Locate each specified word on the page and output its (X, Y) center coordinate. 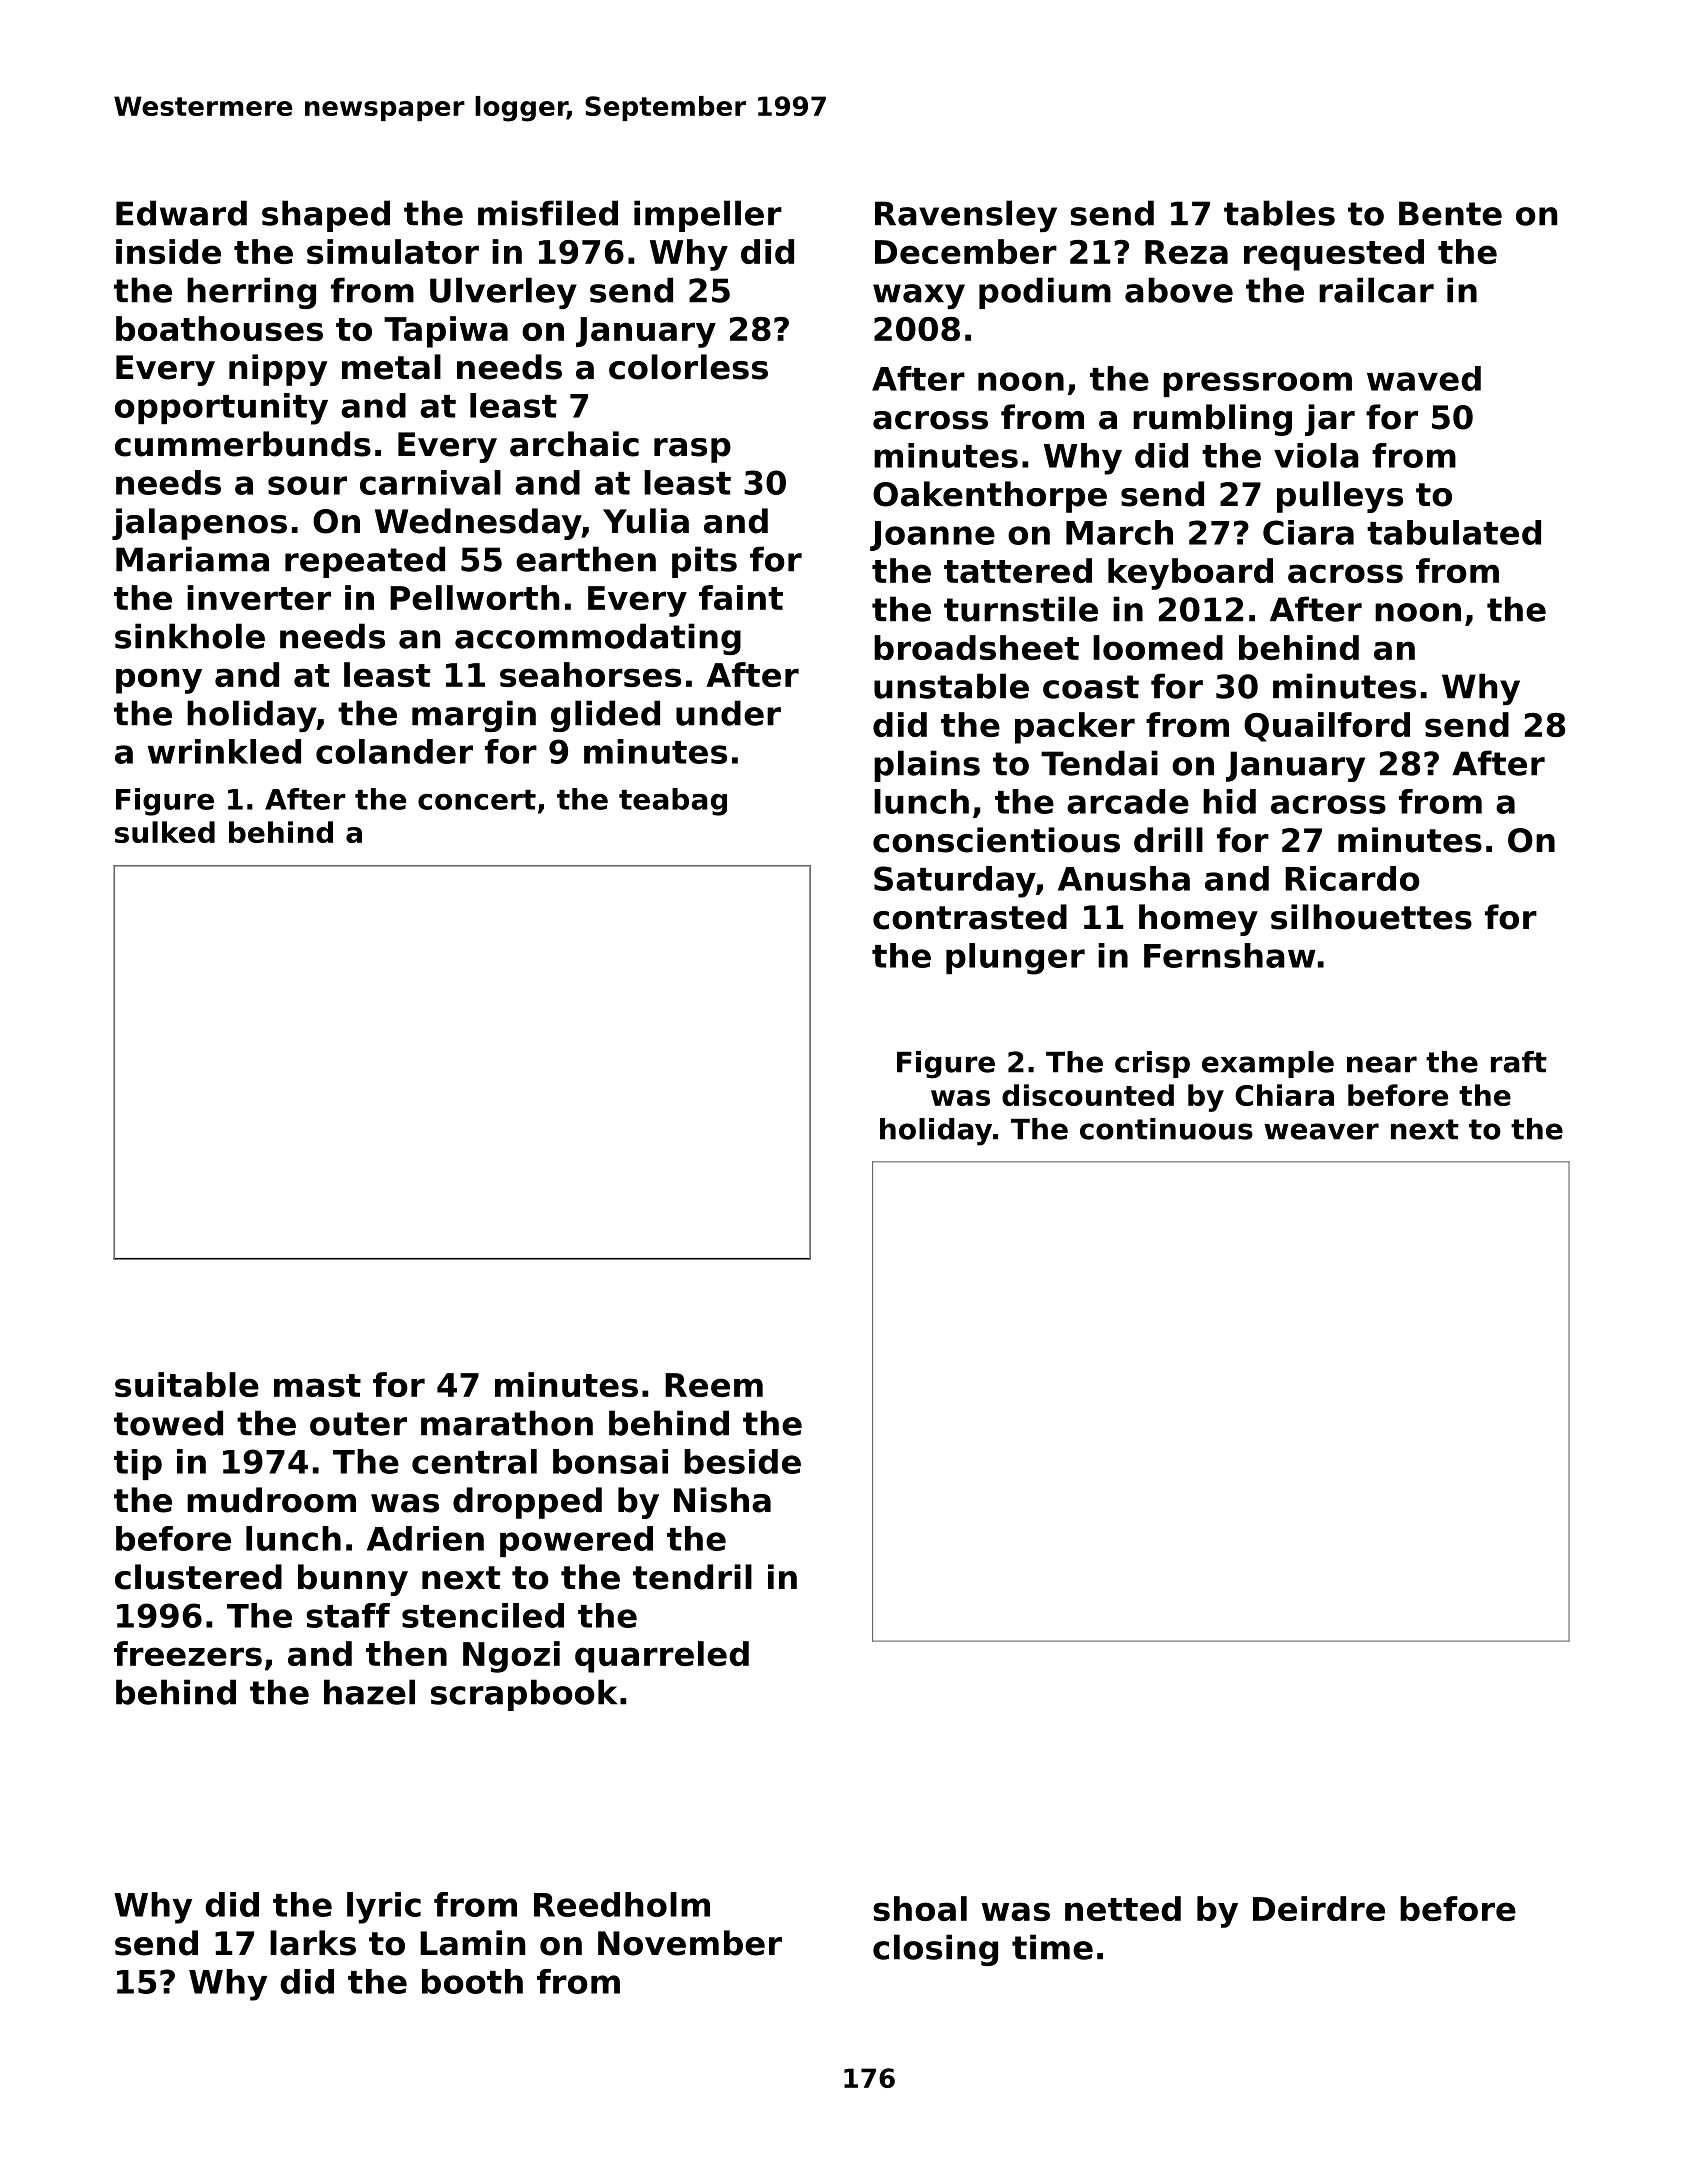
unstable (951, 686)
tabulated (1454, 532)
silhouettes (1371, 917)
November (690, 1943)
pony (159, 681)
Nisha (722, 1500)
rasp (692, 450)
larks (313, 1943)
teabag (673, 802)
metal (391, 367)
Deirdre (1319, 1908)
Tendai (1099, 763)
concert (477, 800)
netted (1123, 1908)
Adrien (425, 1538)
